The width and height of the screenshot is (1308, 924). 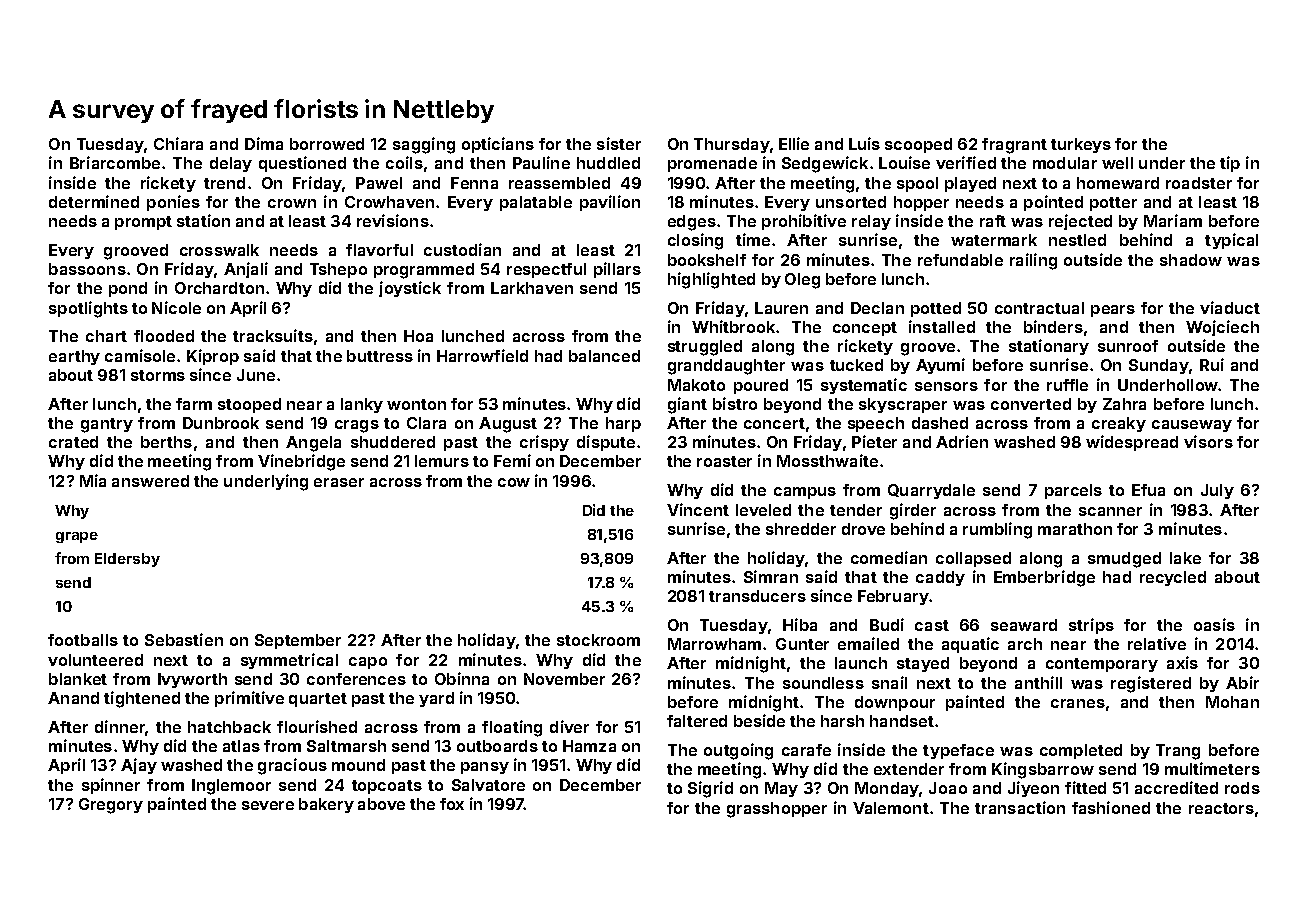 I want to click on Hoa, so click(x=418, y=336).
